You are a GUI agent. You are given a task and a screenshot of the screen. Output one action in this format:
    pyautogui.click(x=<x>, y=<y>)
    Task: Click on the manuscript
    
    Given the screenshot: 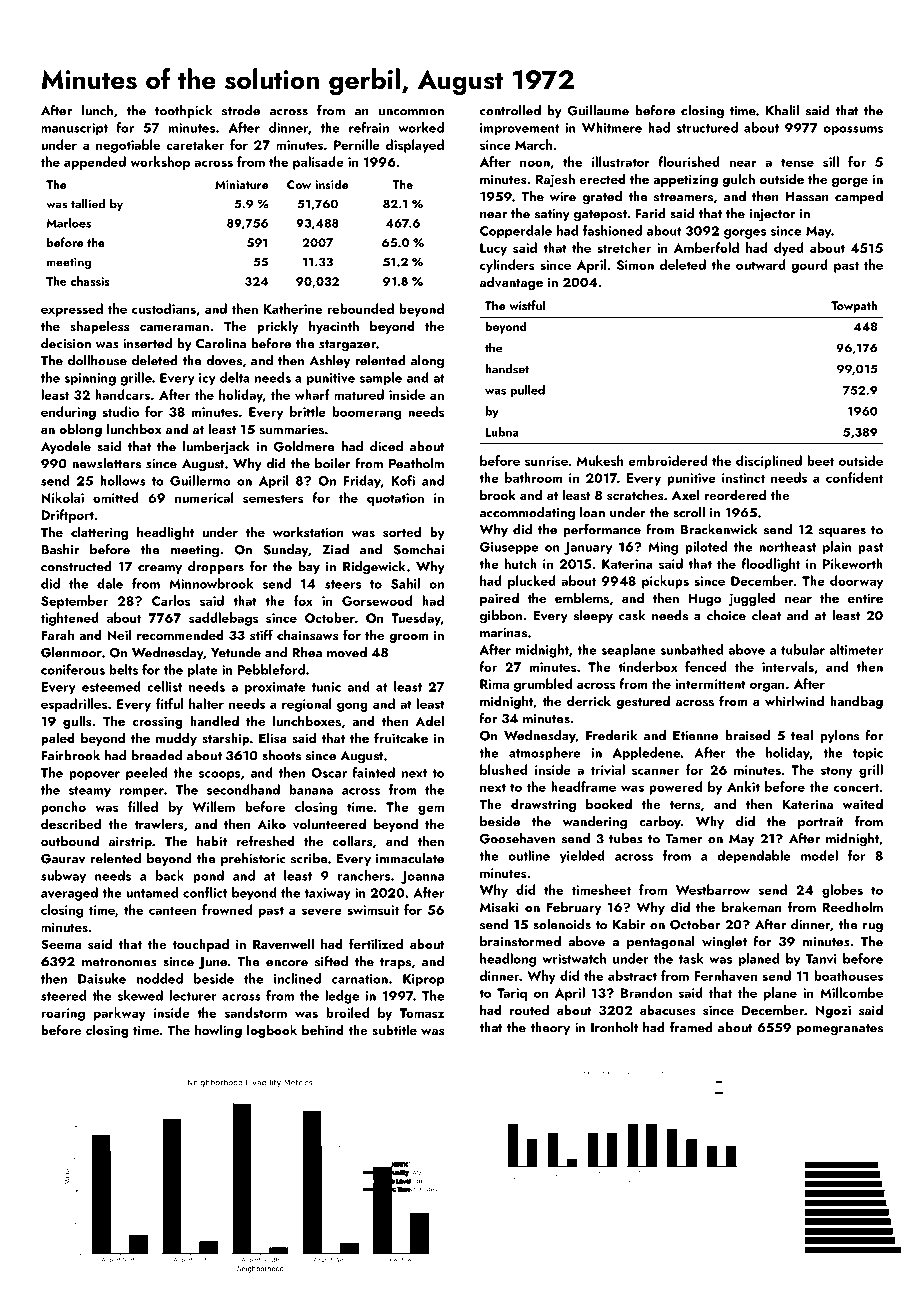 What is the action you would take?
    pyautogui.click(x=74, y=129)
